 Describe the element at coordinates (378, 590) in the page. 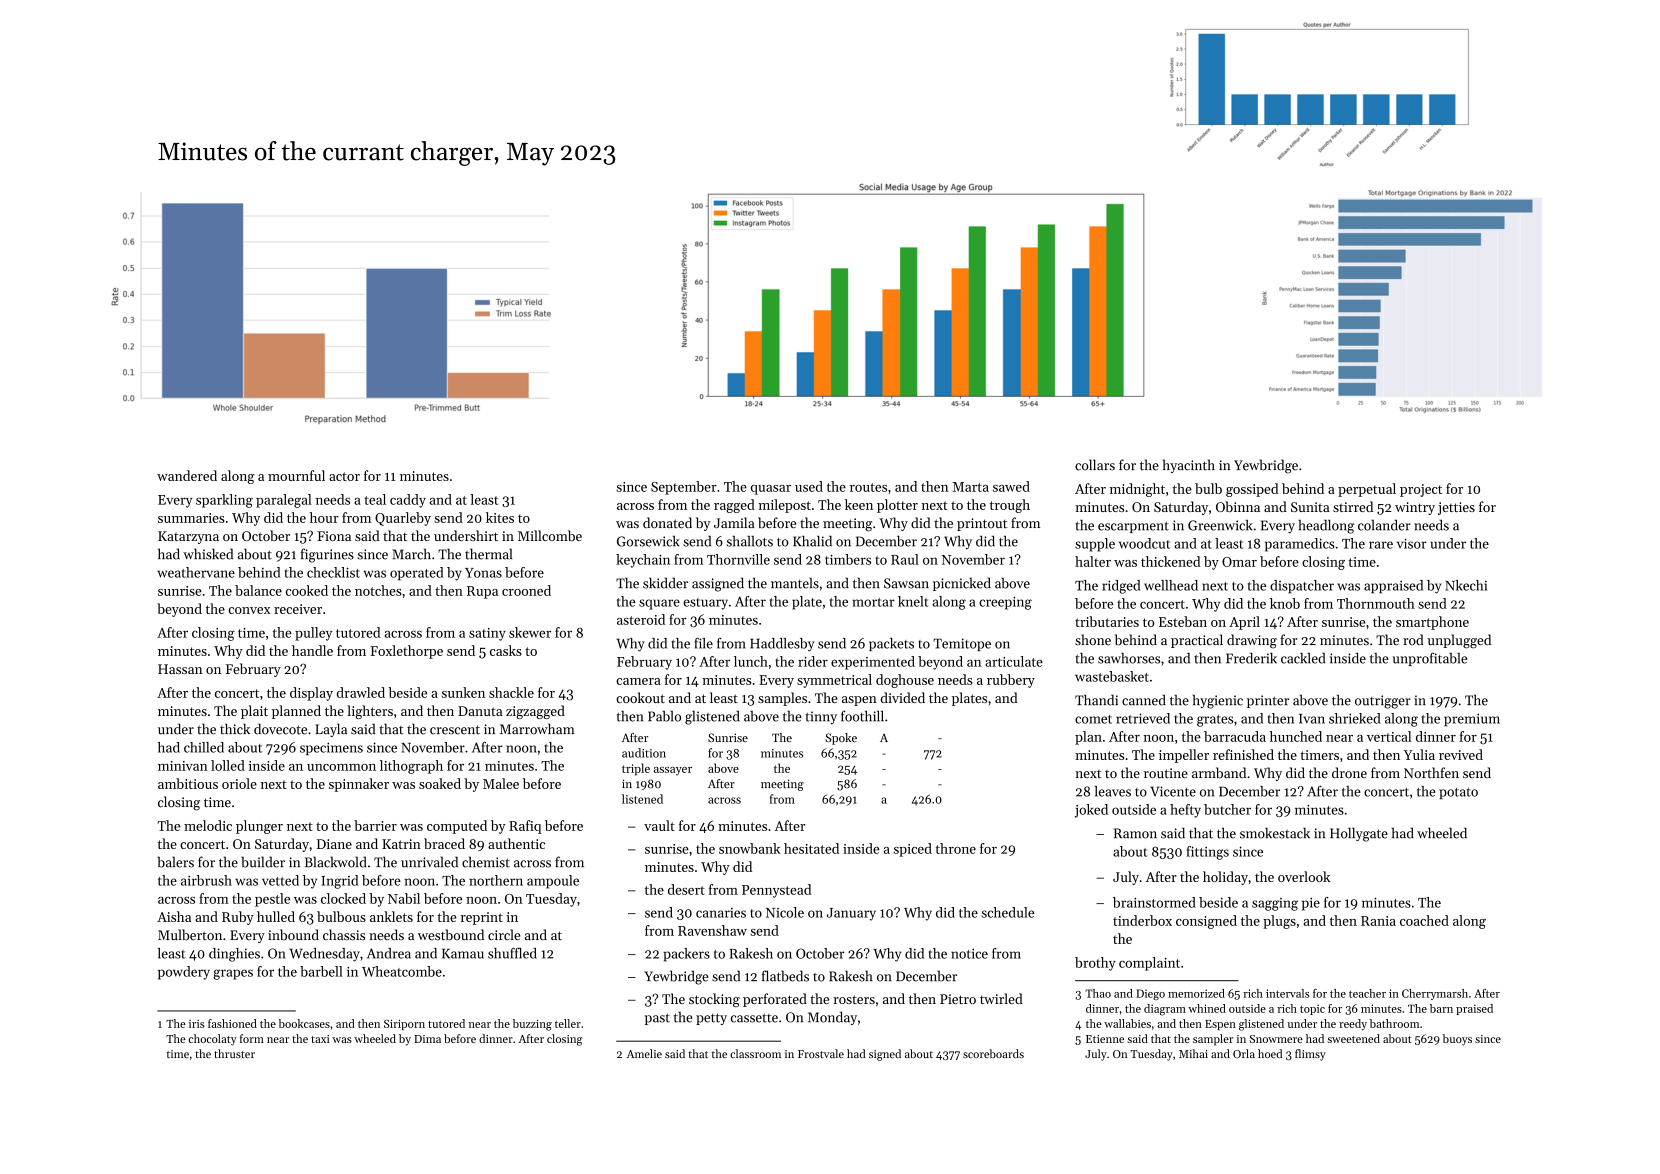

I see `notches` at that location.
